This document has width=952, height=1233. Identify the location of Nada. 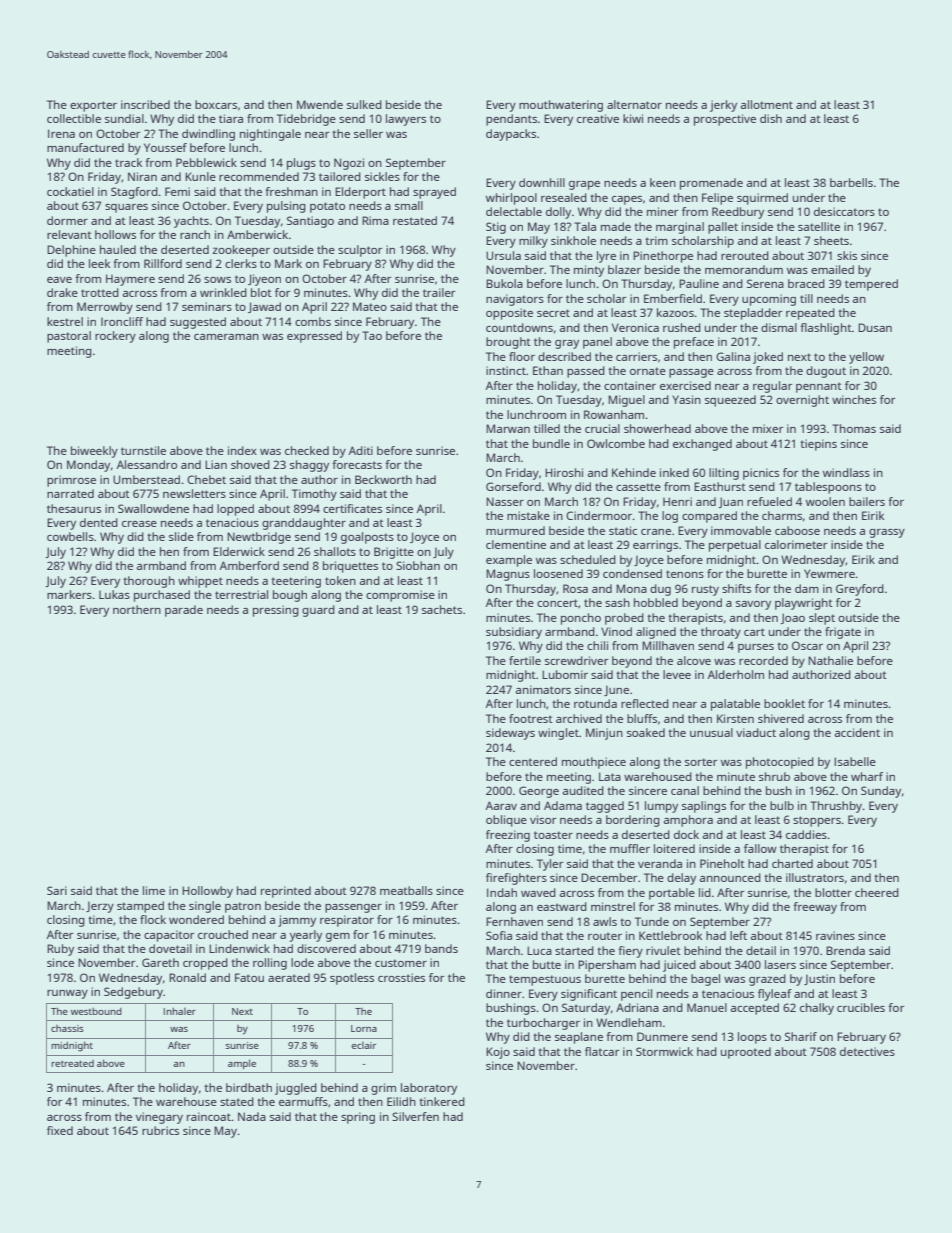
(252, 1116).
